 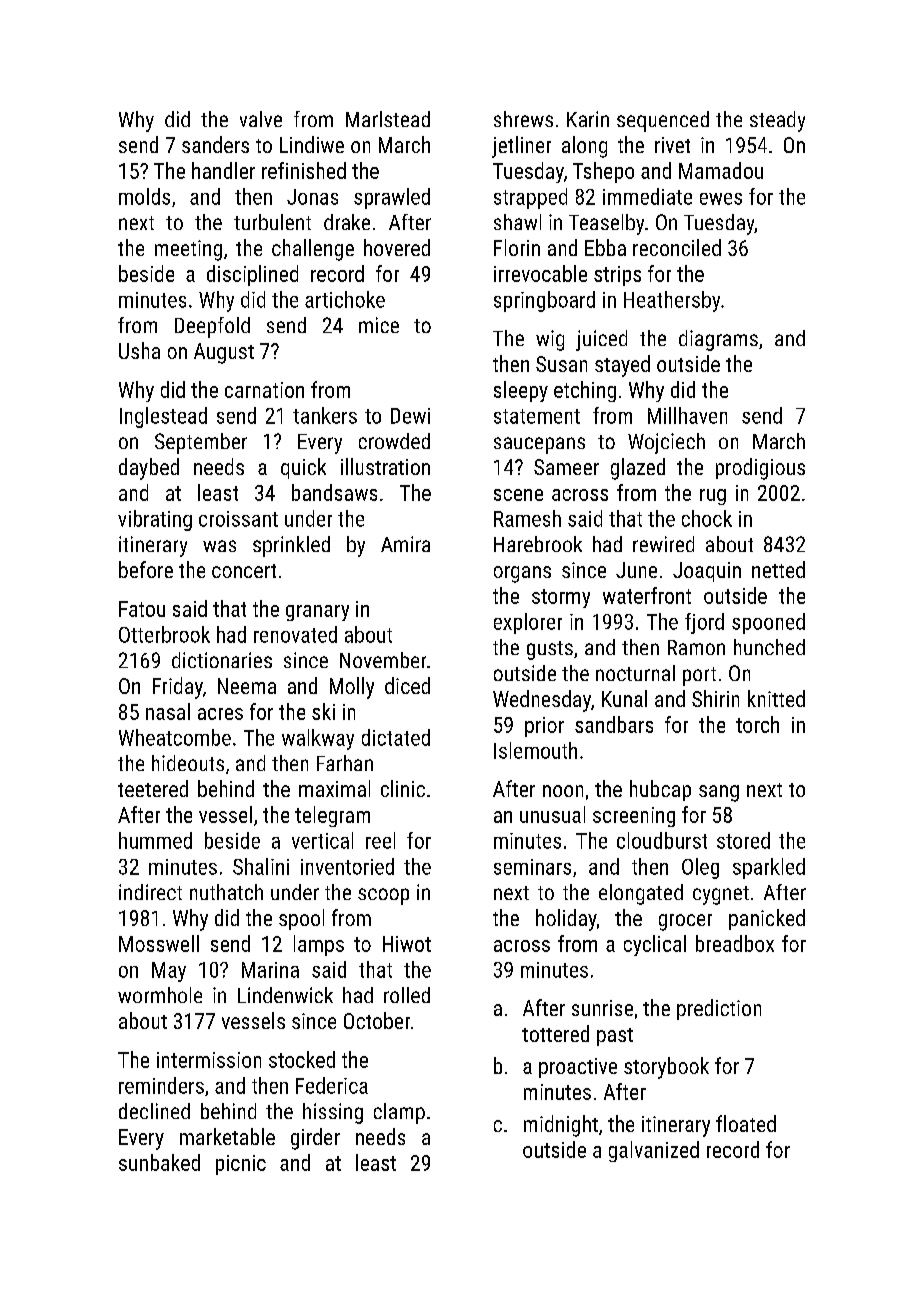 I want to click on Lindiwe, so click(x=312, y=144).
